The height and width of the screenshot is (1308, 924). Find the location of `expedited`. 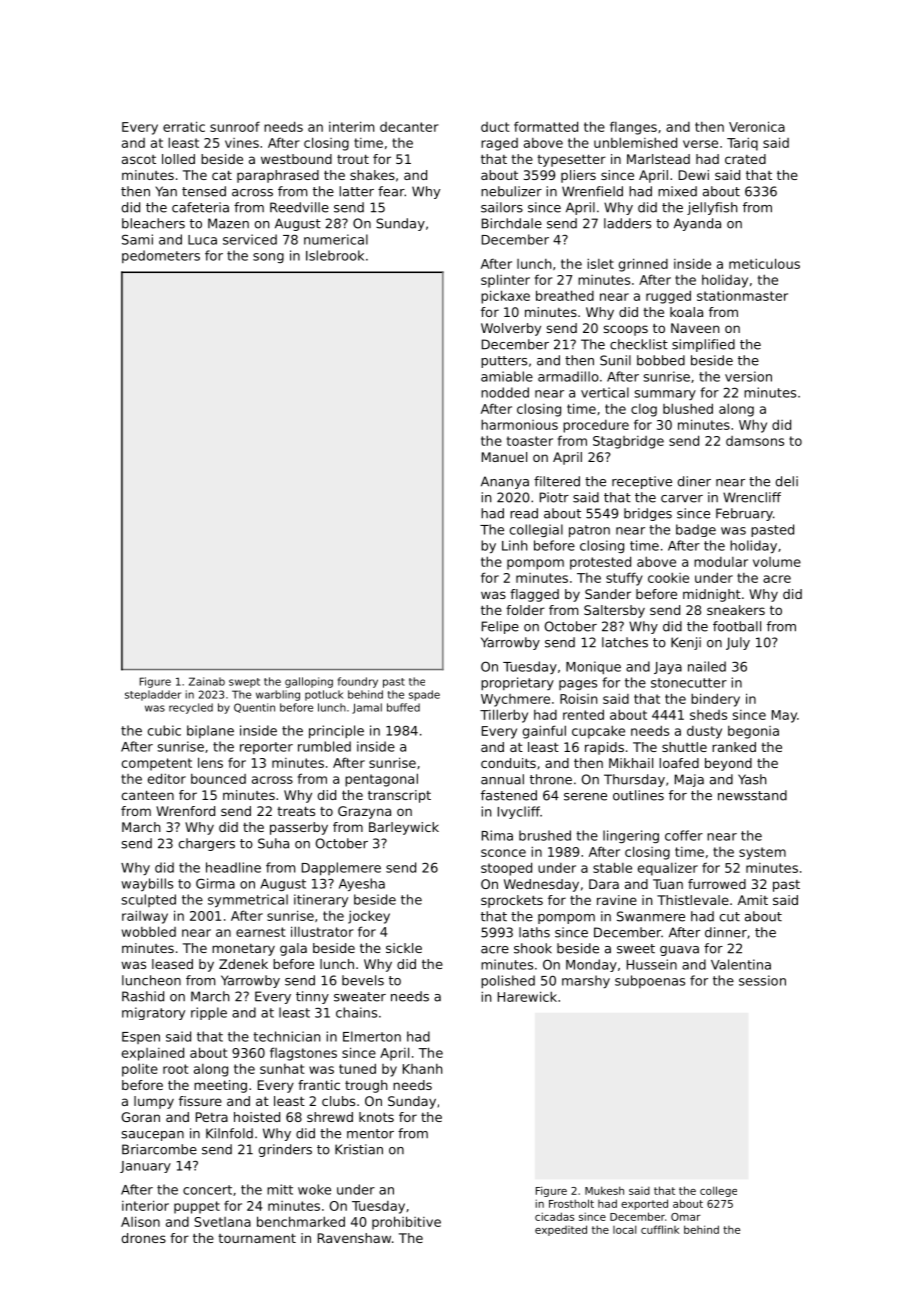

expedited is located at coordinates (561, 1230).
